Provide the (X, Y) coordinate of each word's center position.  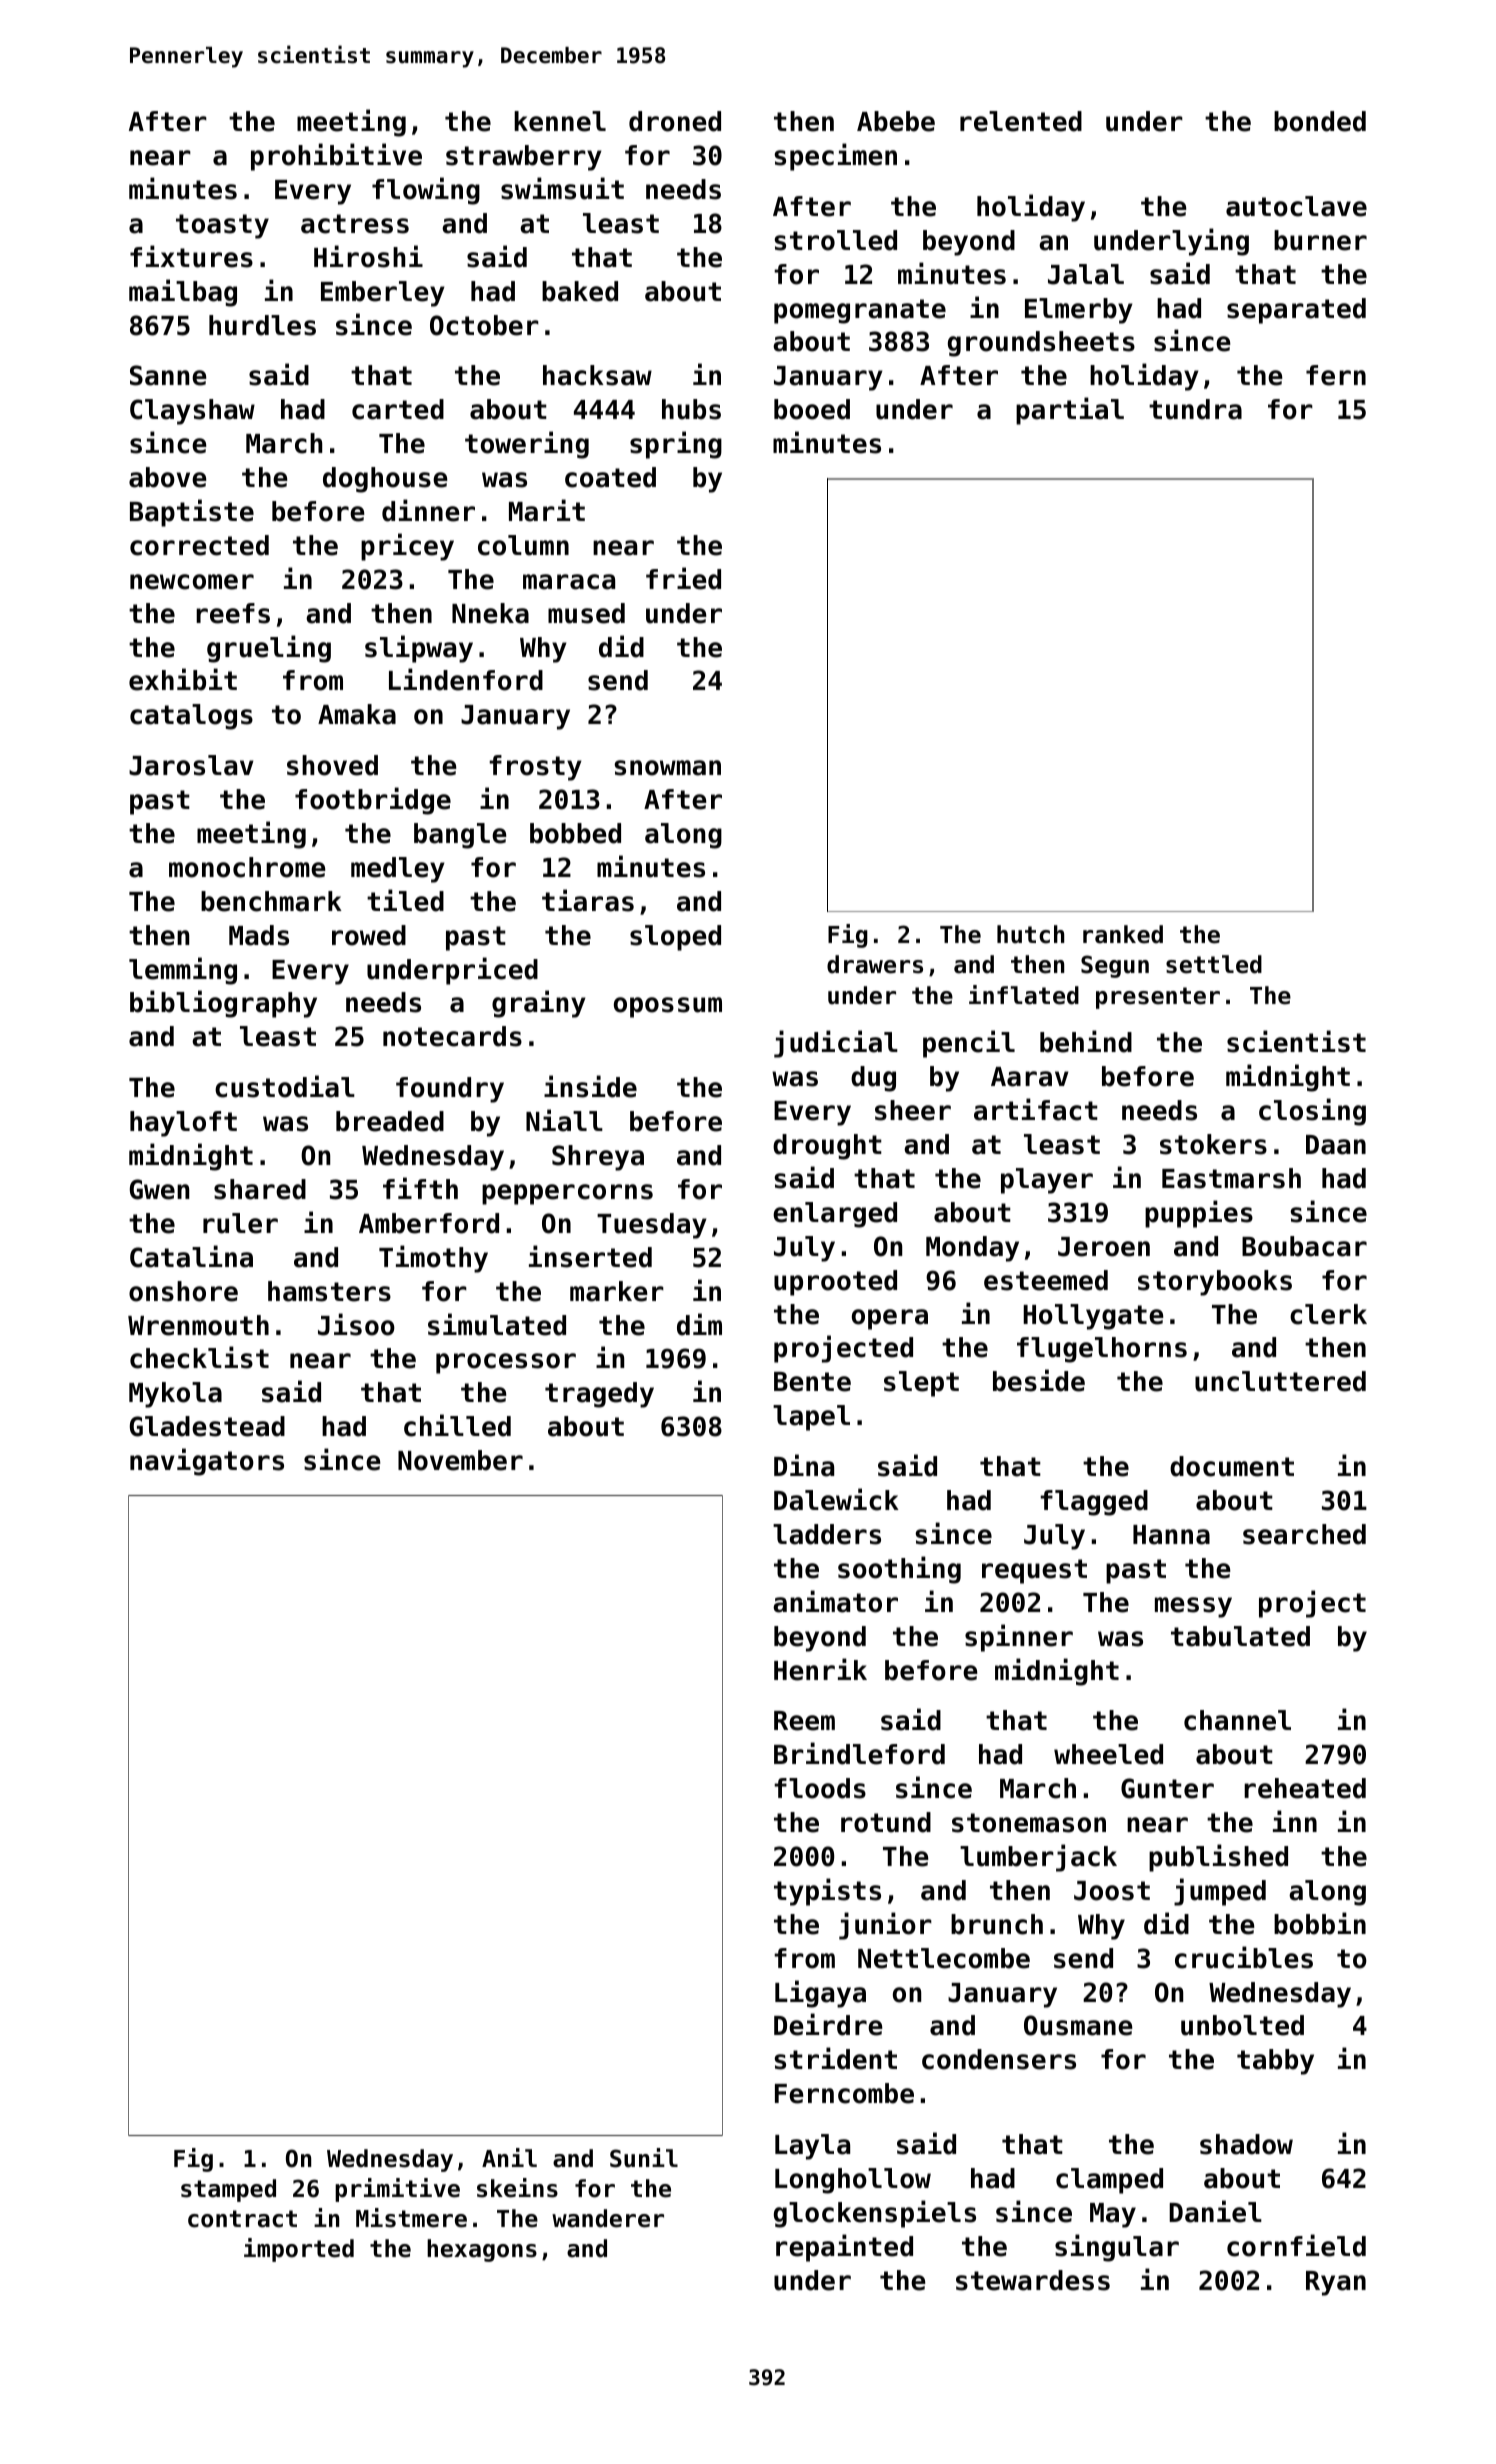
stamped (228, 2190)
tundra (1195, 409)
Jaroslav (191, 765)
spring (676, 445)
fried (683, 578)
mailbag (183, 293)
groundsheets (1041, 344)
